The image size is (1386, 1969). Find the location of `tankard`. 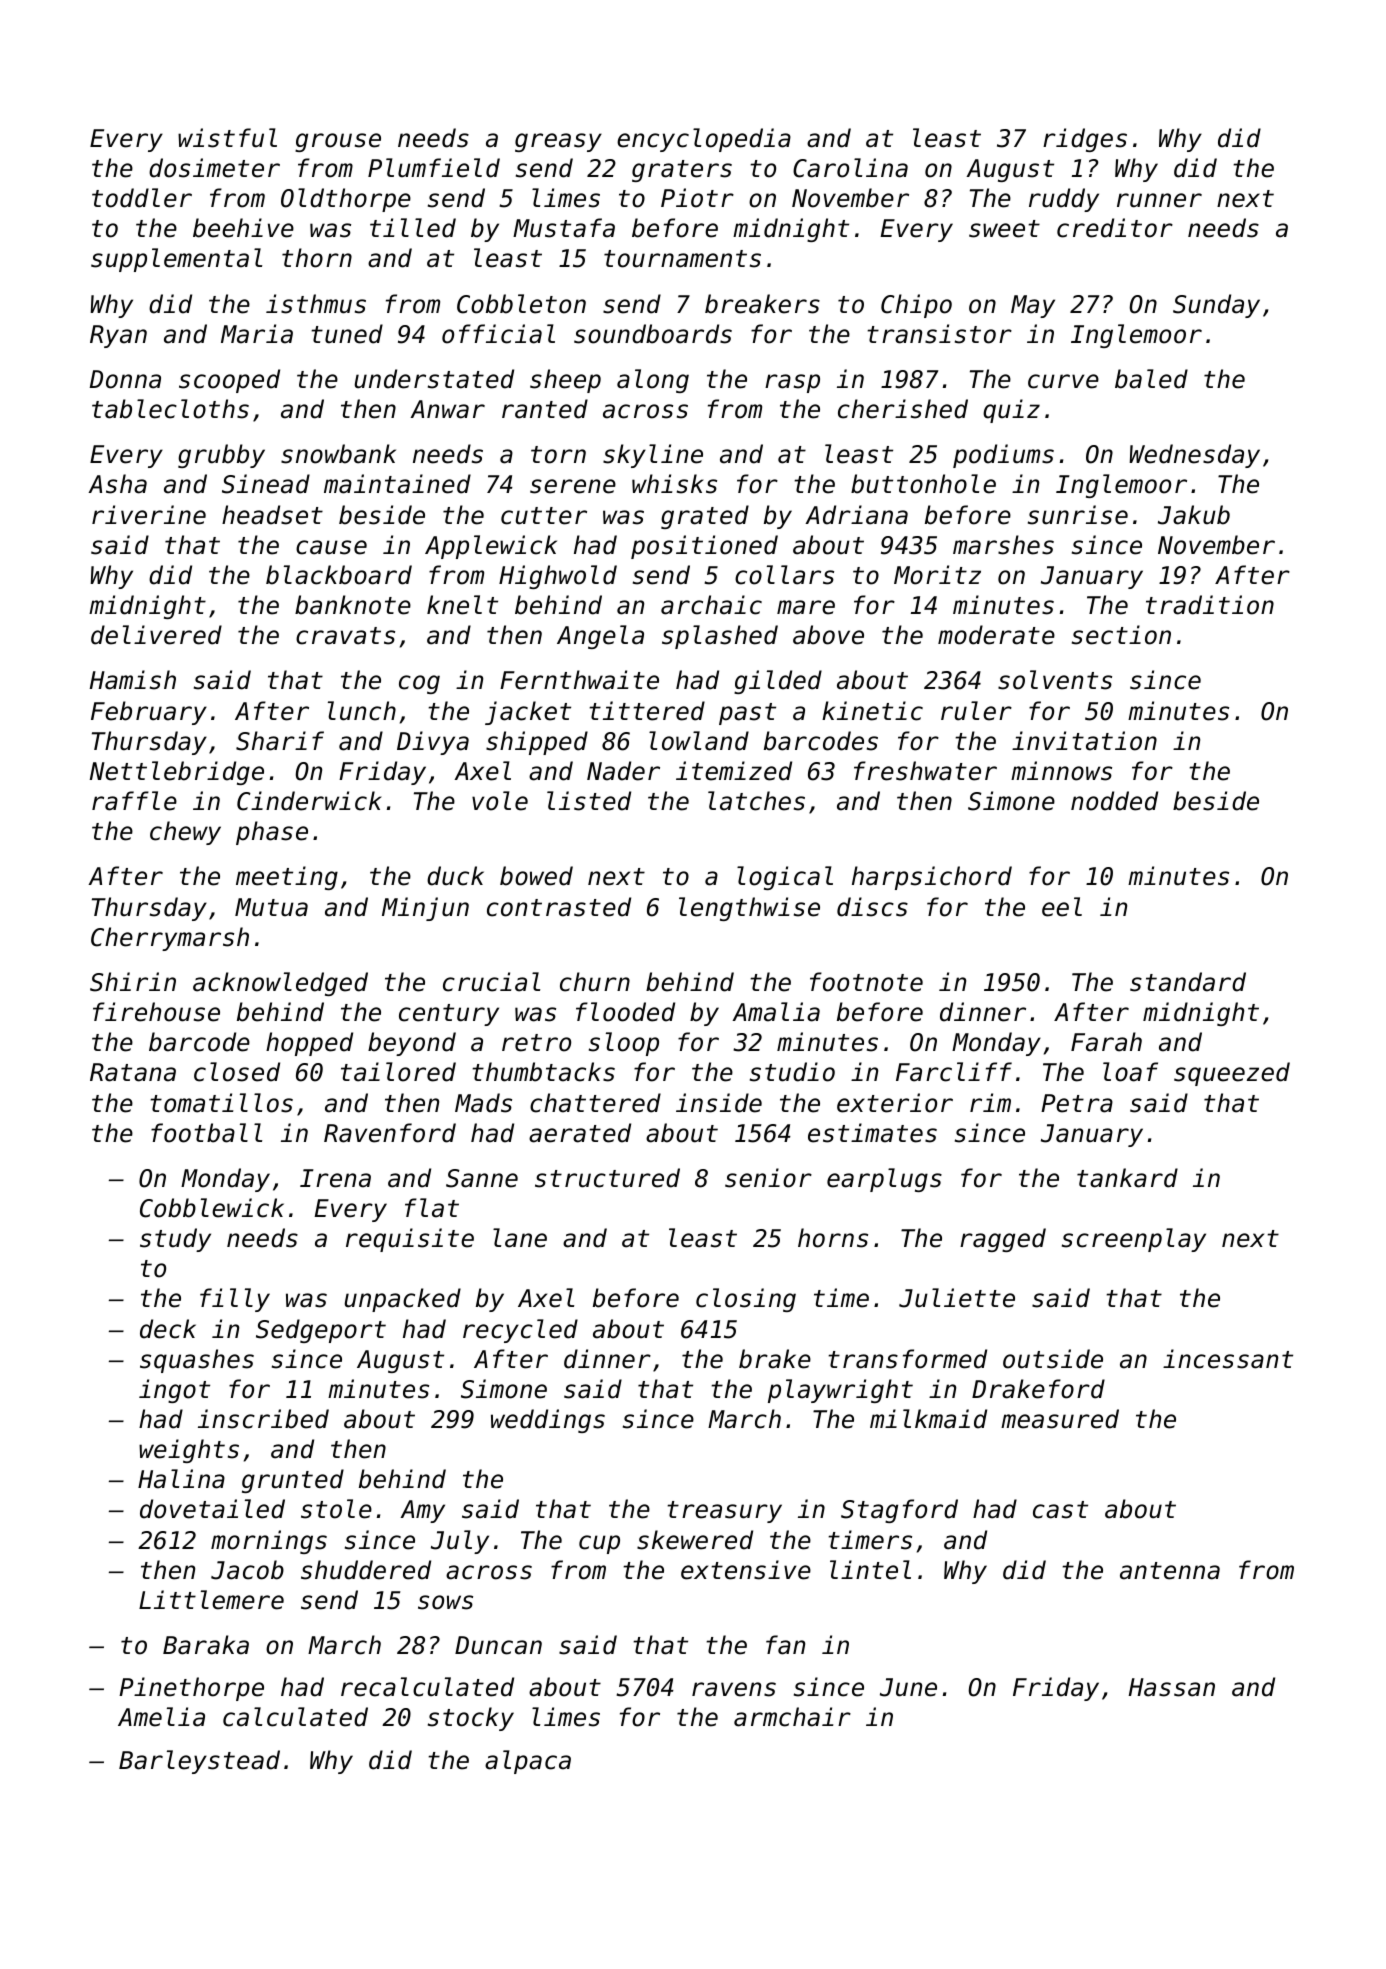

tankard is located at coordinates (1127, 1178).
